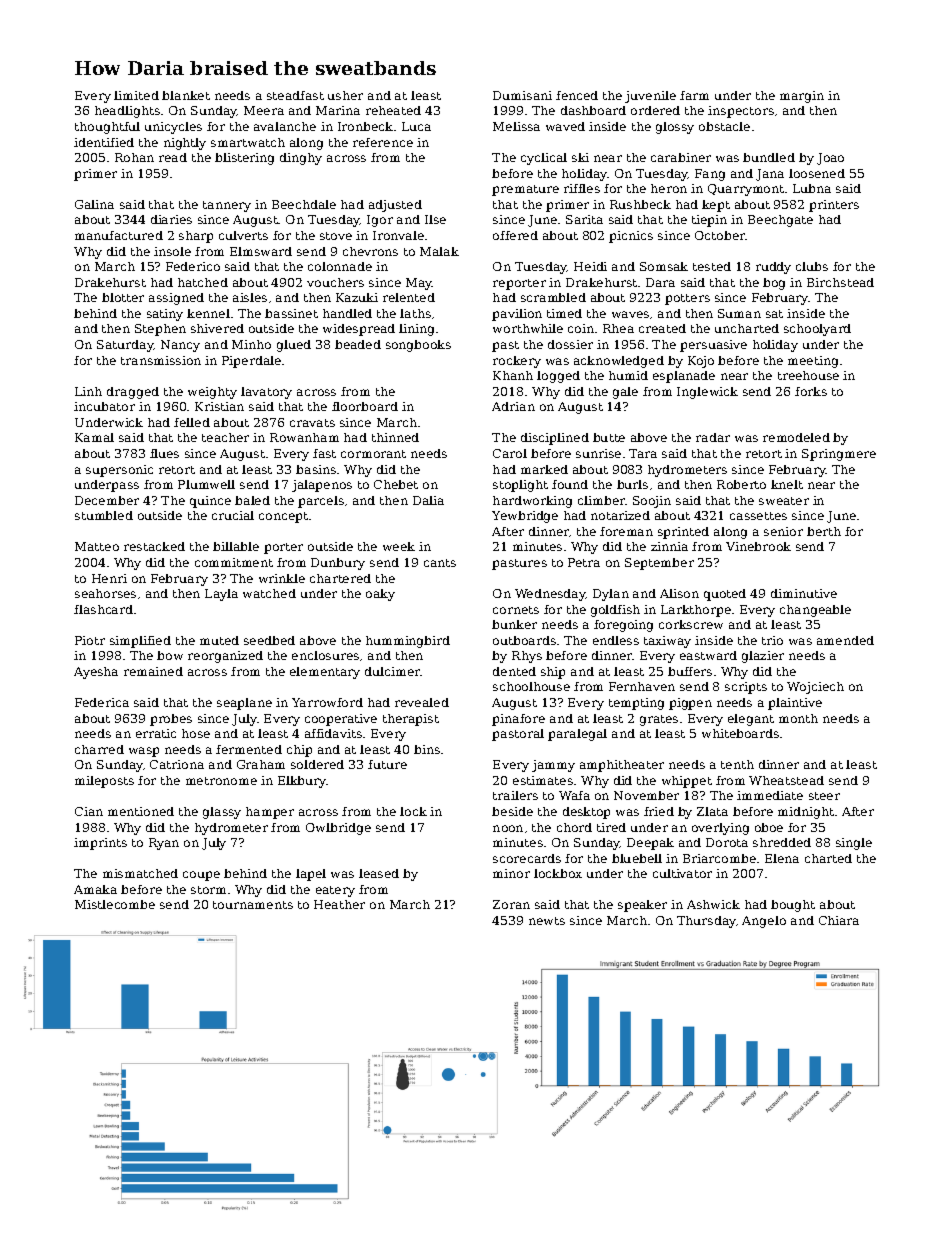 This screenshot has width=952, height=1233. What do you see at coordinates (219, 406) in the screenshot?
I see `Kristian` at bounding box center [219, 406].
